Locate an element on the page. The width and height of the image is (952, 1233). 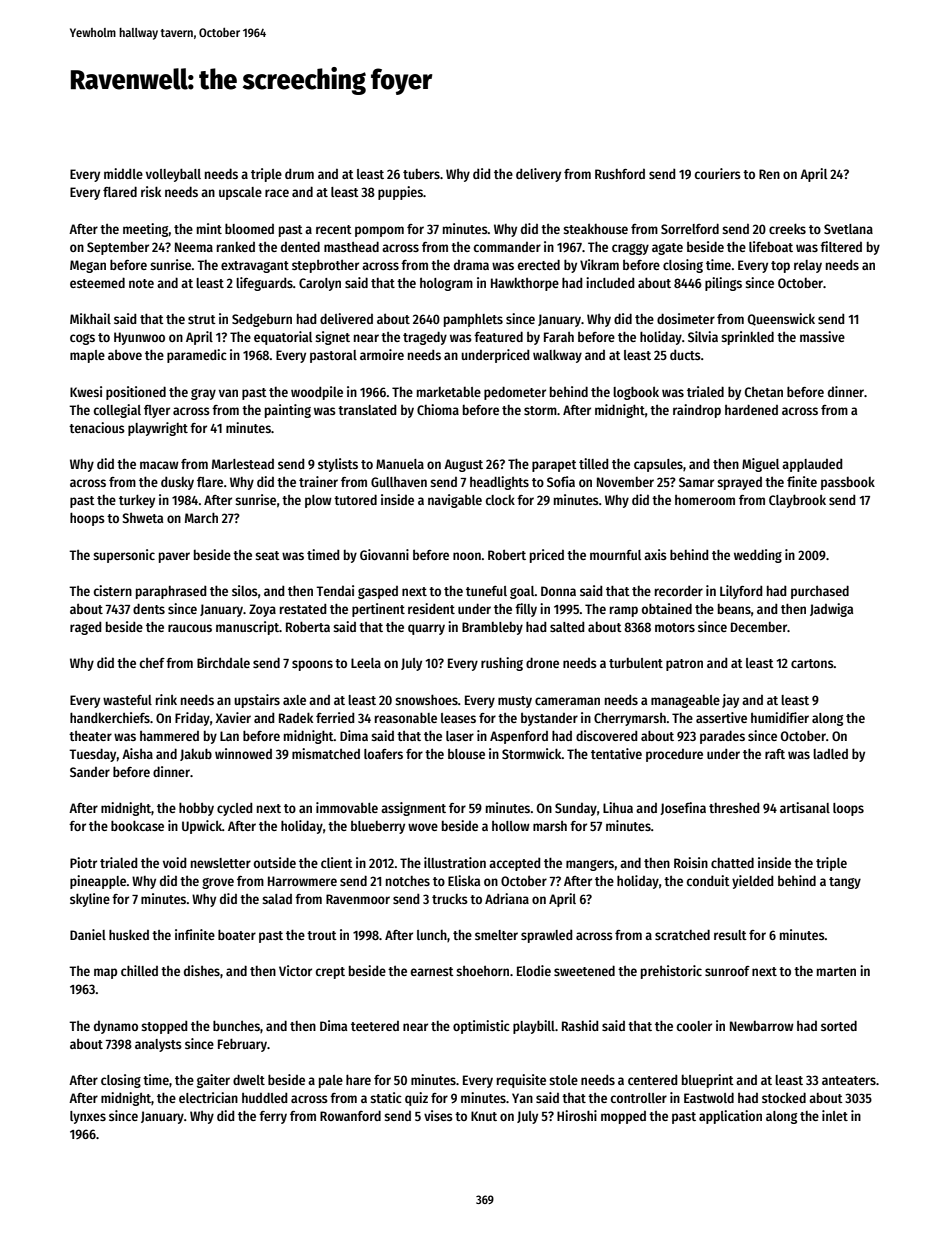
pedometer is located at coordinates (515, 393).
